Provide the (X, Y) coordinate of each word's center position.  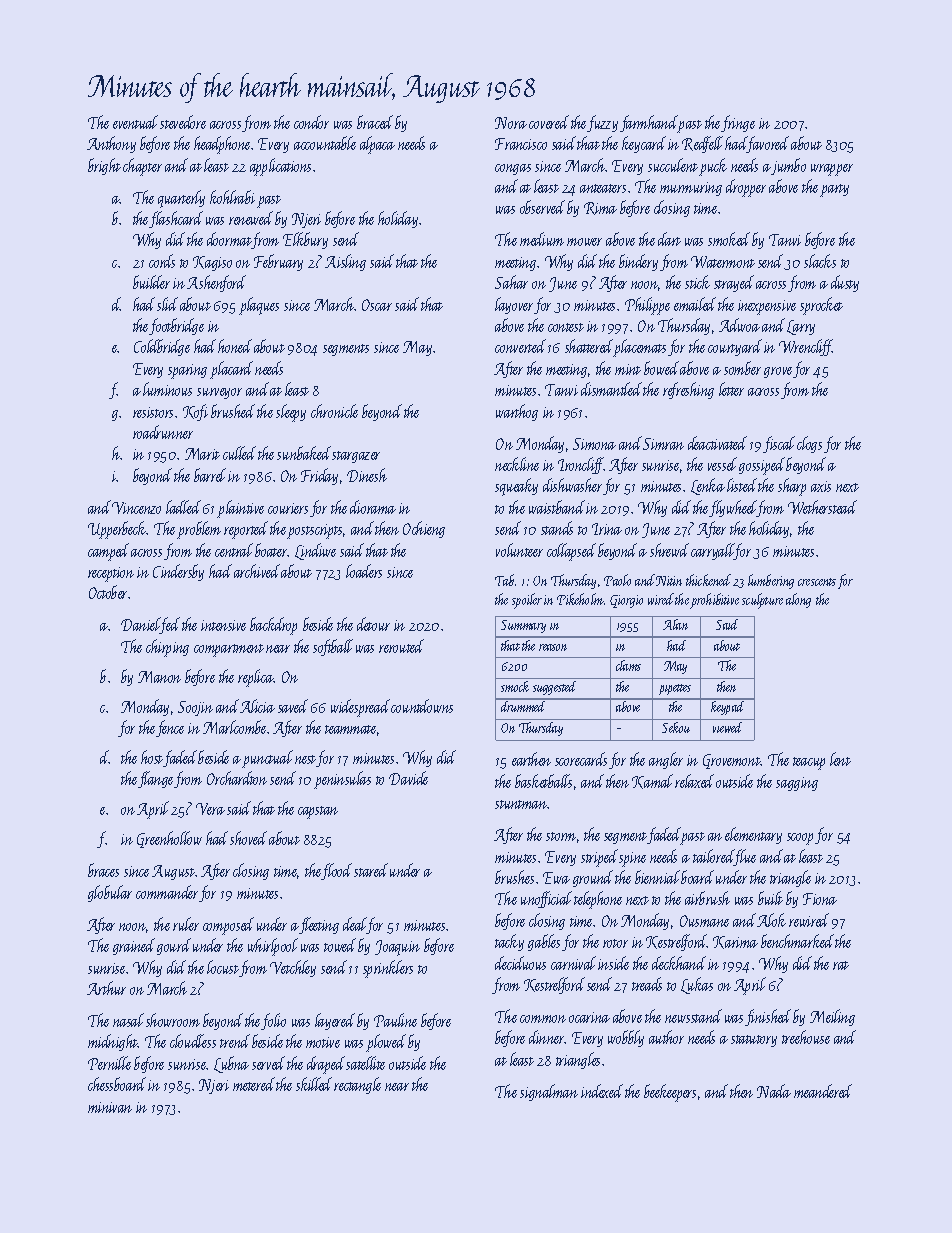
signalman (549, 1092)
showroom (173, 1020)
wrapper (832, 170)
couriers (288, 508)
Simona (594, 444)
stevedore (183, 122)
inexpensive (767, 307)
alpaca (377, 145)
